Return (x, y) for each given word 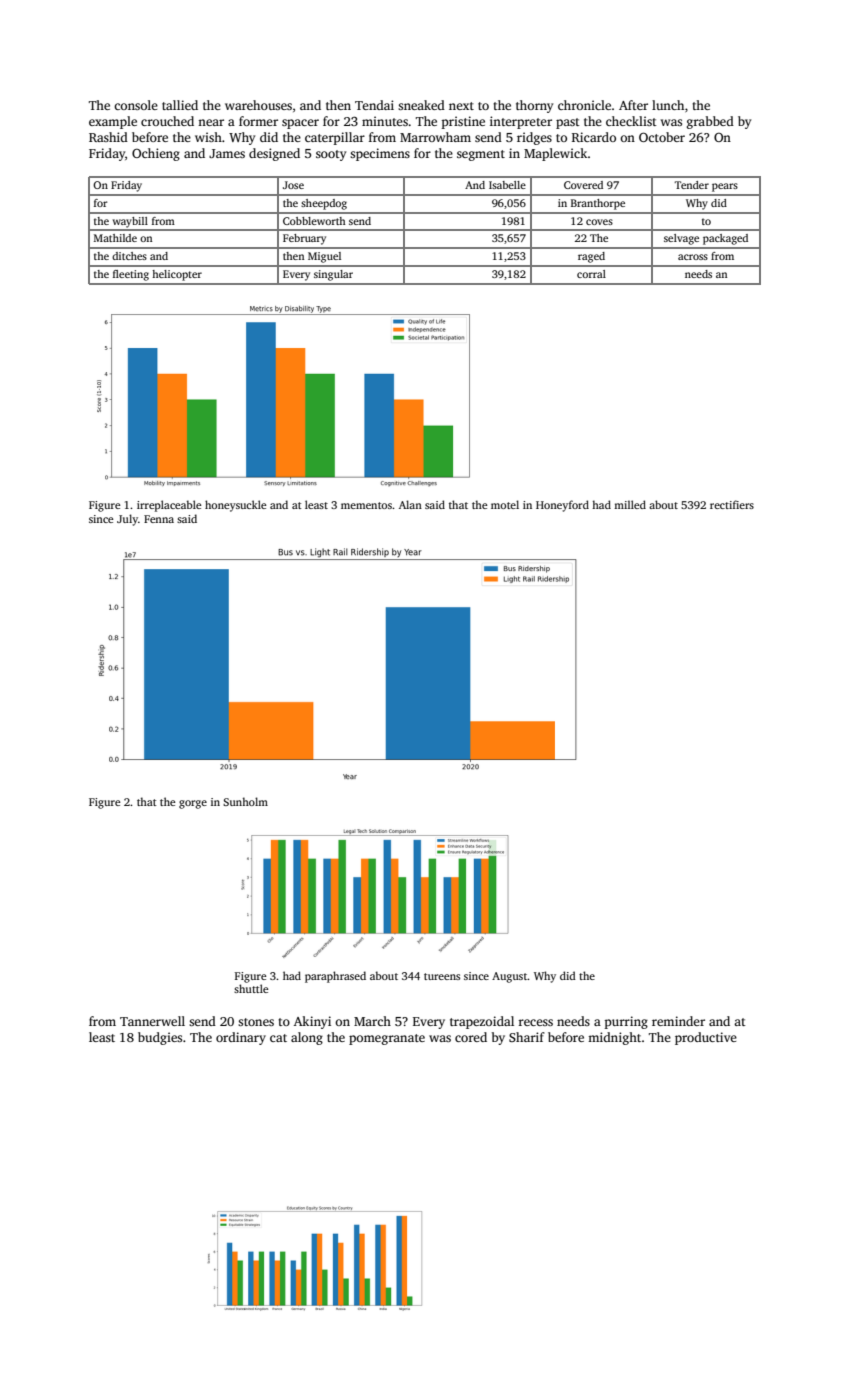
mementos (366, 505)
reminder (678, 1021)
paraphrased (335, 977)
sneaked (421, 105)
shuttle (251, 988)
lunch (668, 105)
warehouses (258, 105)
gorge (193, 804)
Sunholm (245, 801)
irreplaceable (169, 506)
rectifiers (732, 504)
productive (706, 1038)
